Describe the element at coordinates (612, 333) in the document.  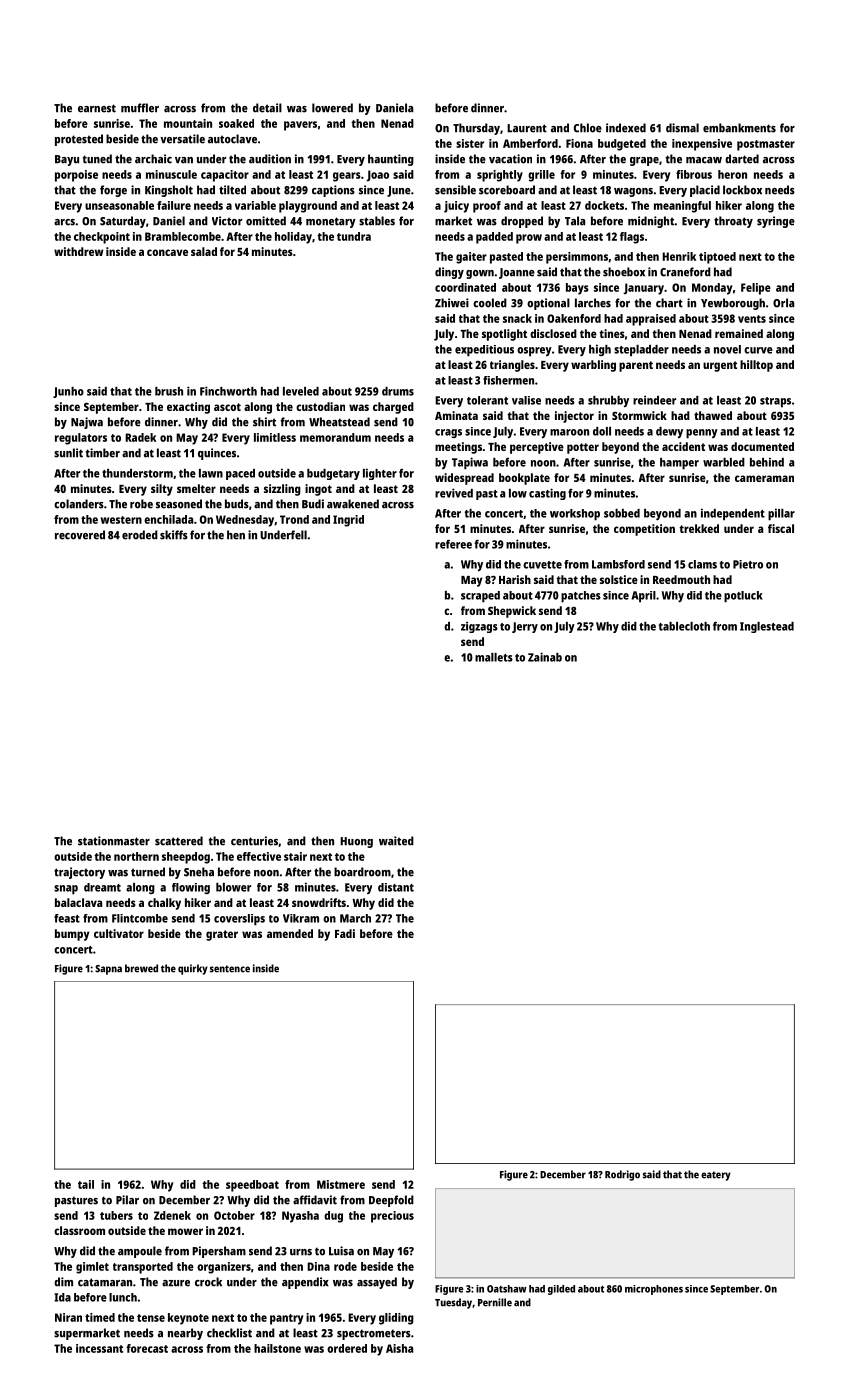
I see `tines` at that location.
